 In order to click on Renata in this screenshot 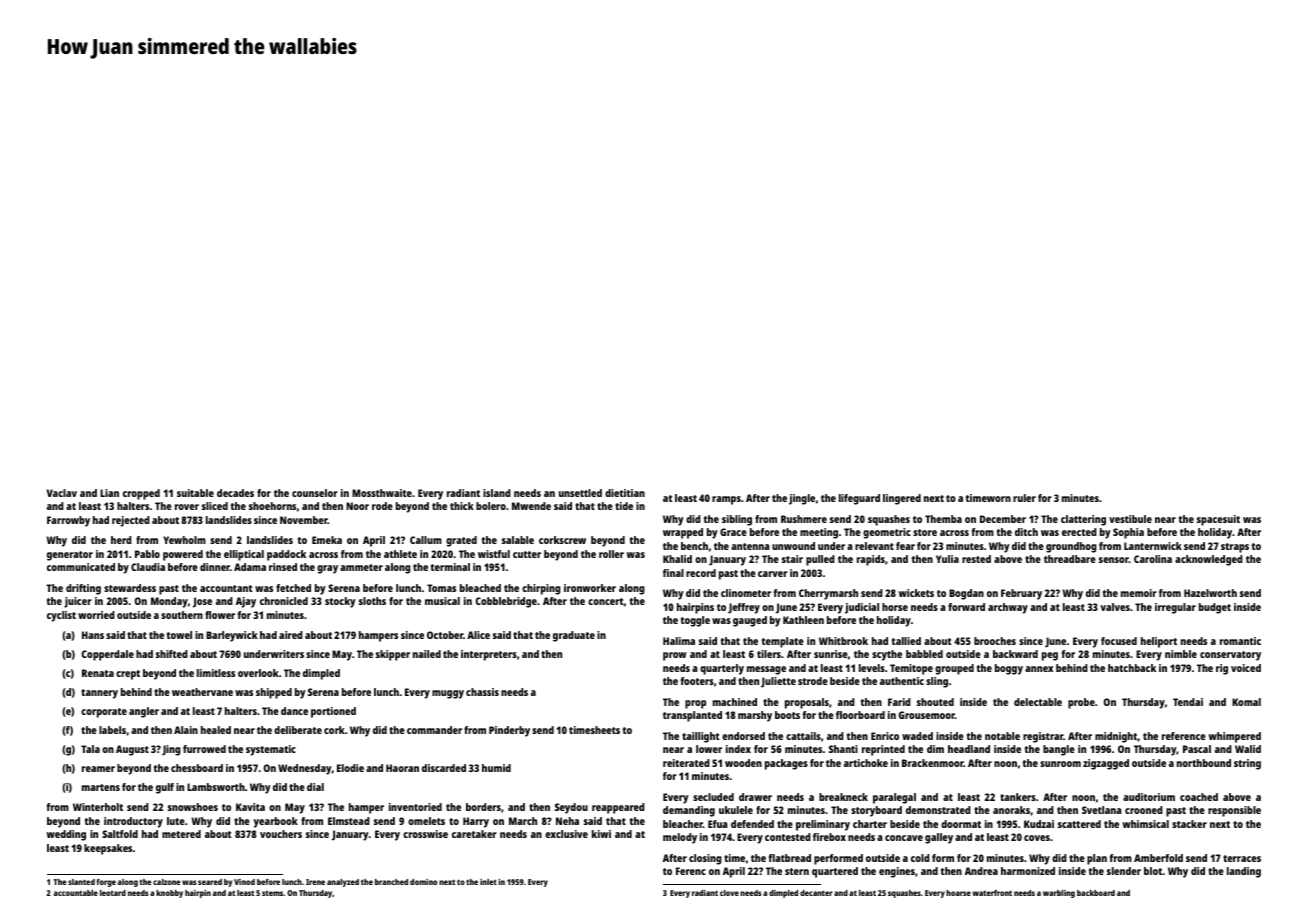, I will do `click(98, 673)`.
